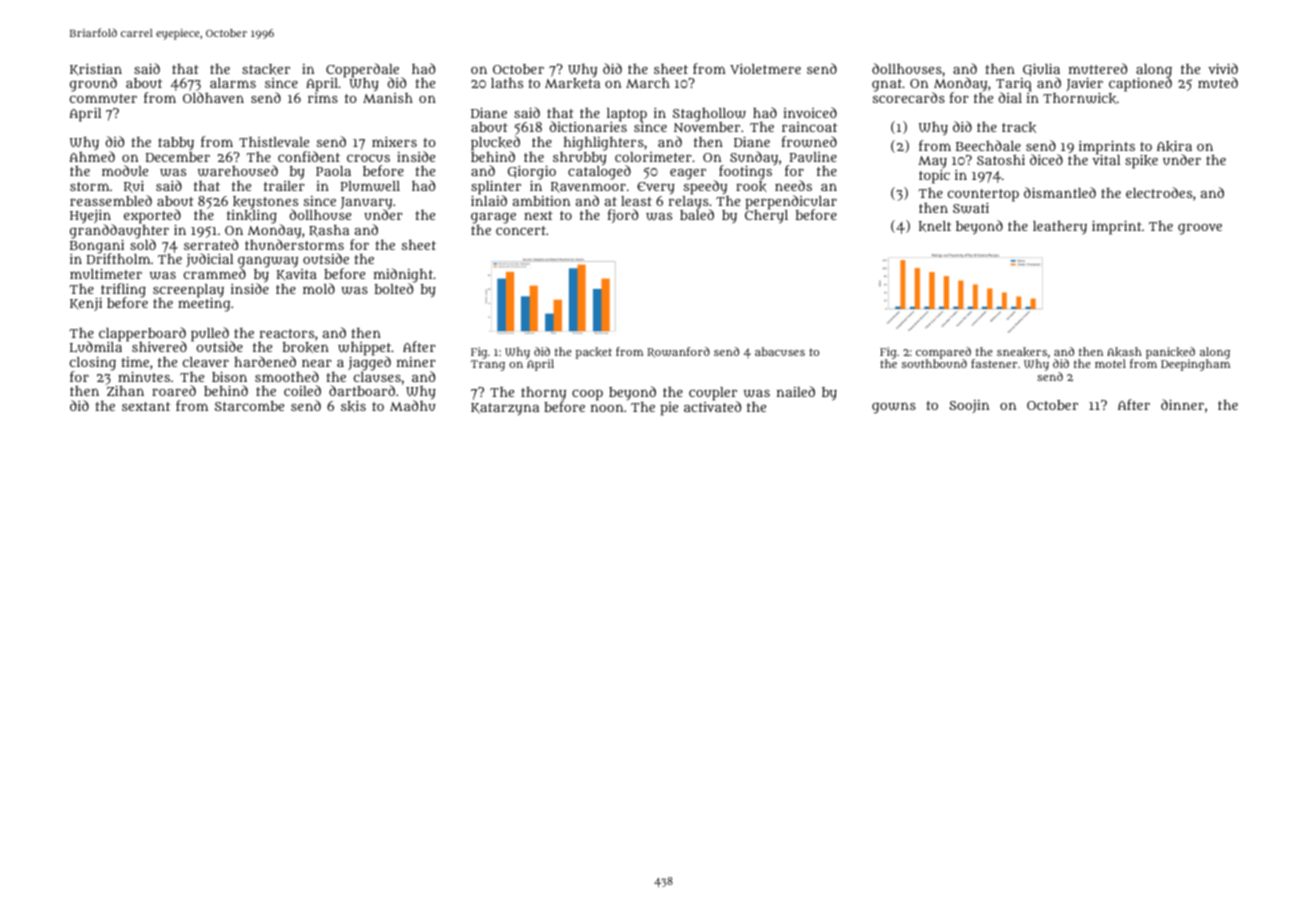 The width and height of the screenshot is (1308, 924). Describe the element at coordinates (1170, 353) in the screenshot. I see `panicked` at that location.
